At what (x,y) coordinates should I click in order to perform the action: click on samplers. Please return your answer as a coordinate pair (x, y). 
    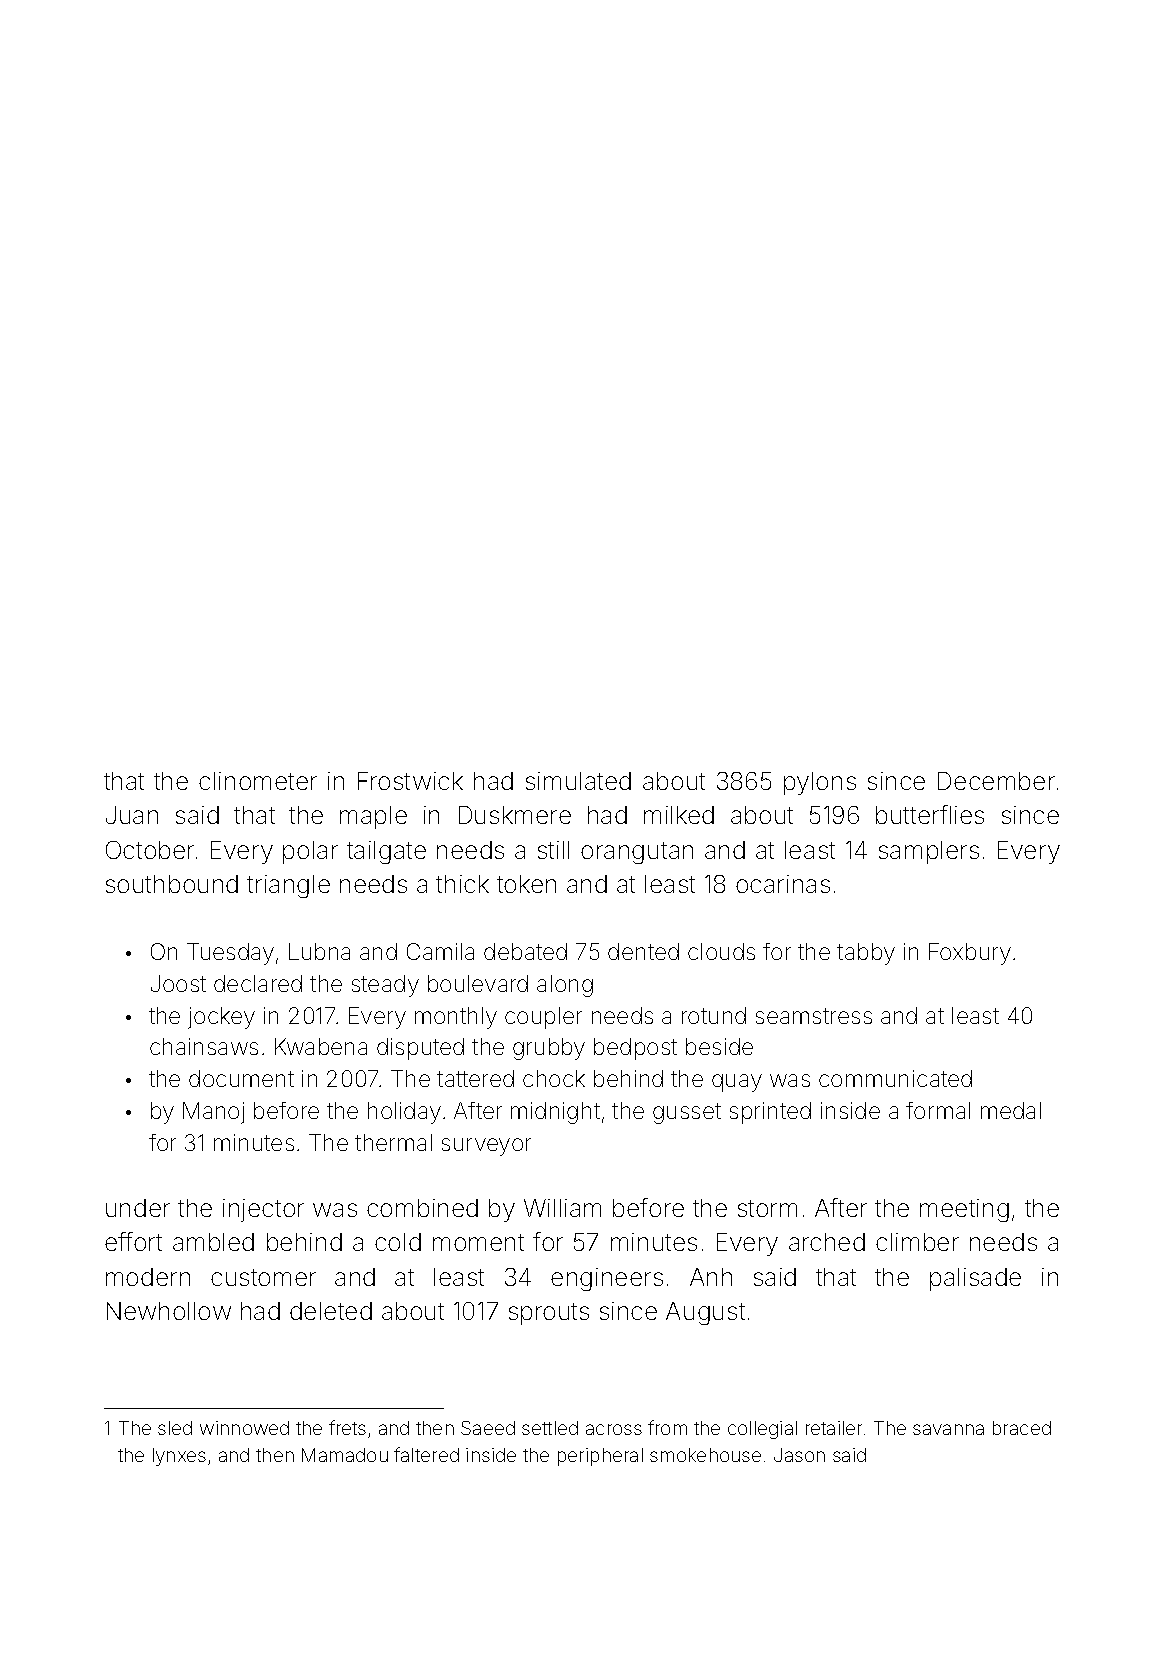
    Looking at the image, I should click on (929, 852).
